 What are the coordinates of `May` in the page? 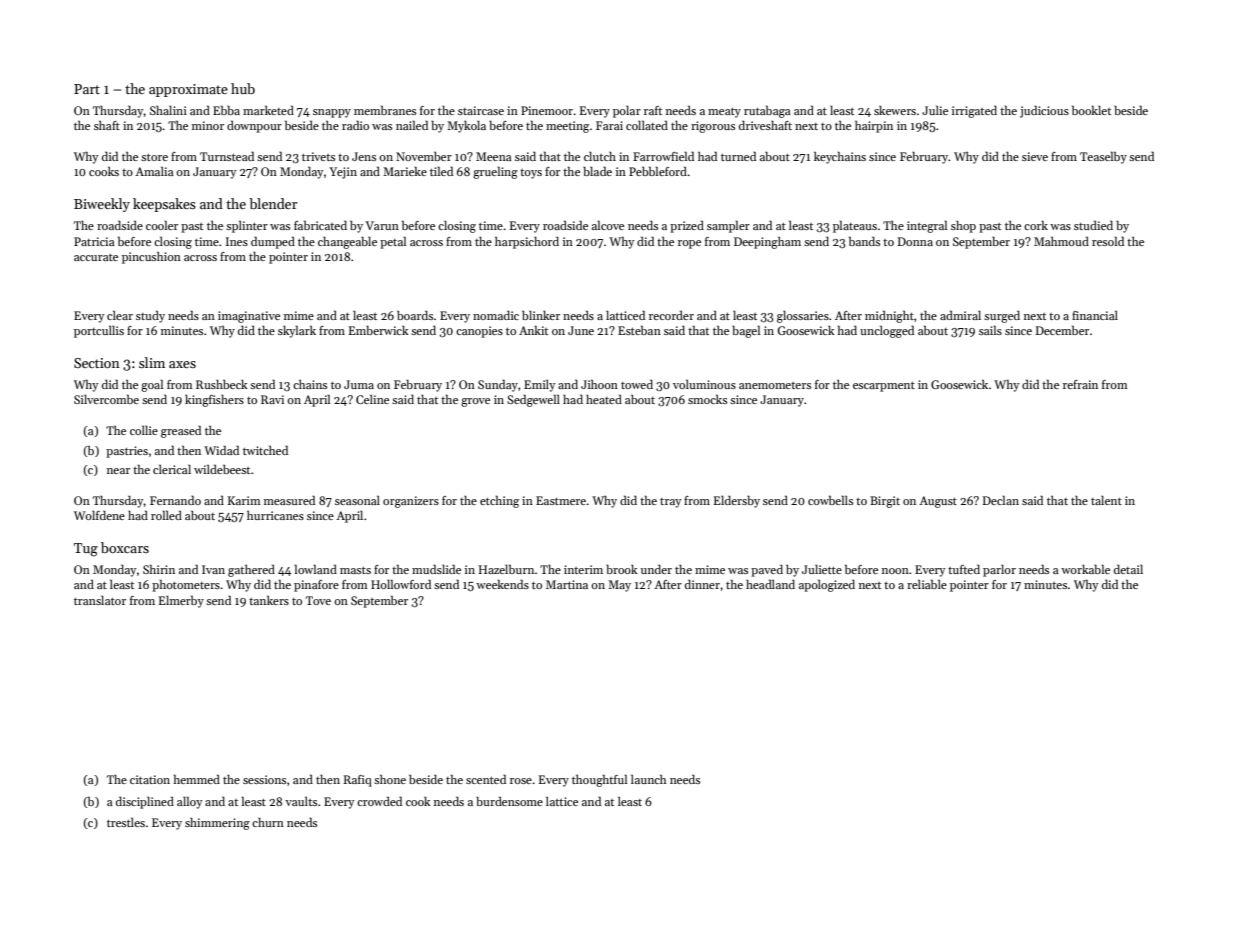 It's located at (619, 586).
